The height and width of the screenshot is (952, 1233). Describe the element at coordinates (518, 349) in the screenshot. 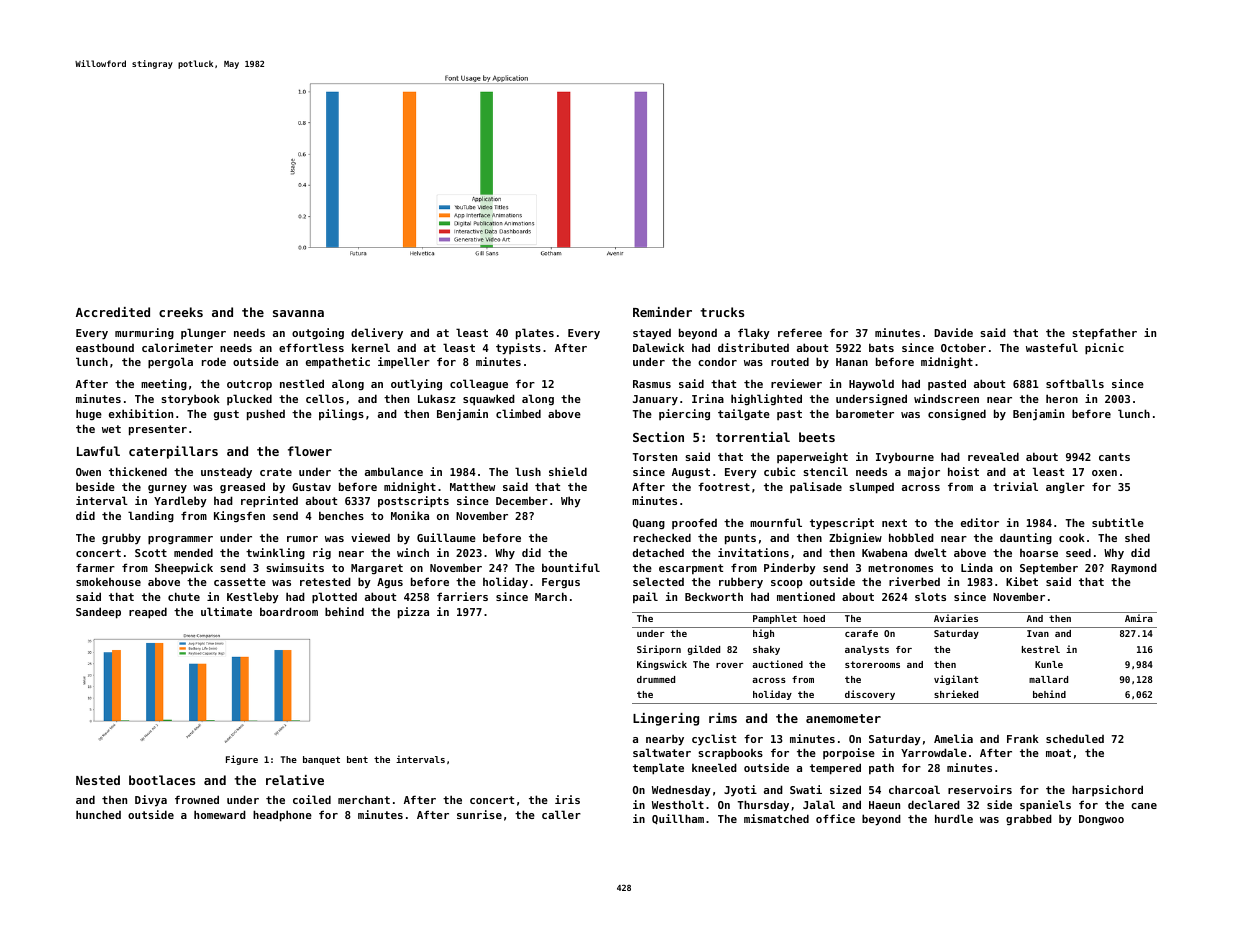

I see `typists` at that location.
